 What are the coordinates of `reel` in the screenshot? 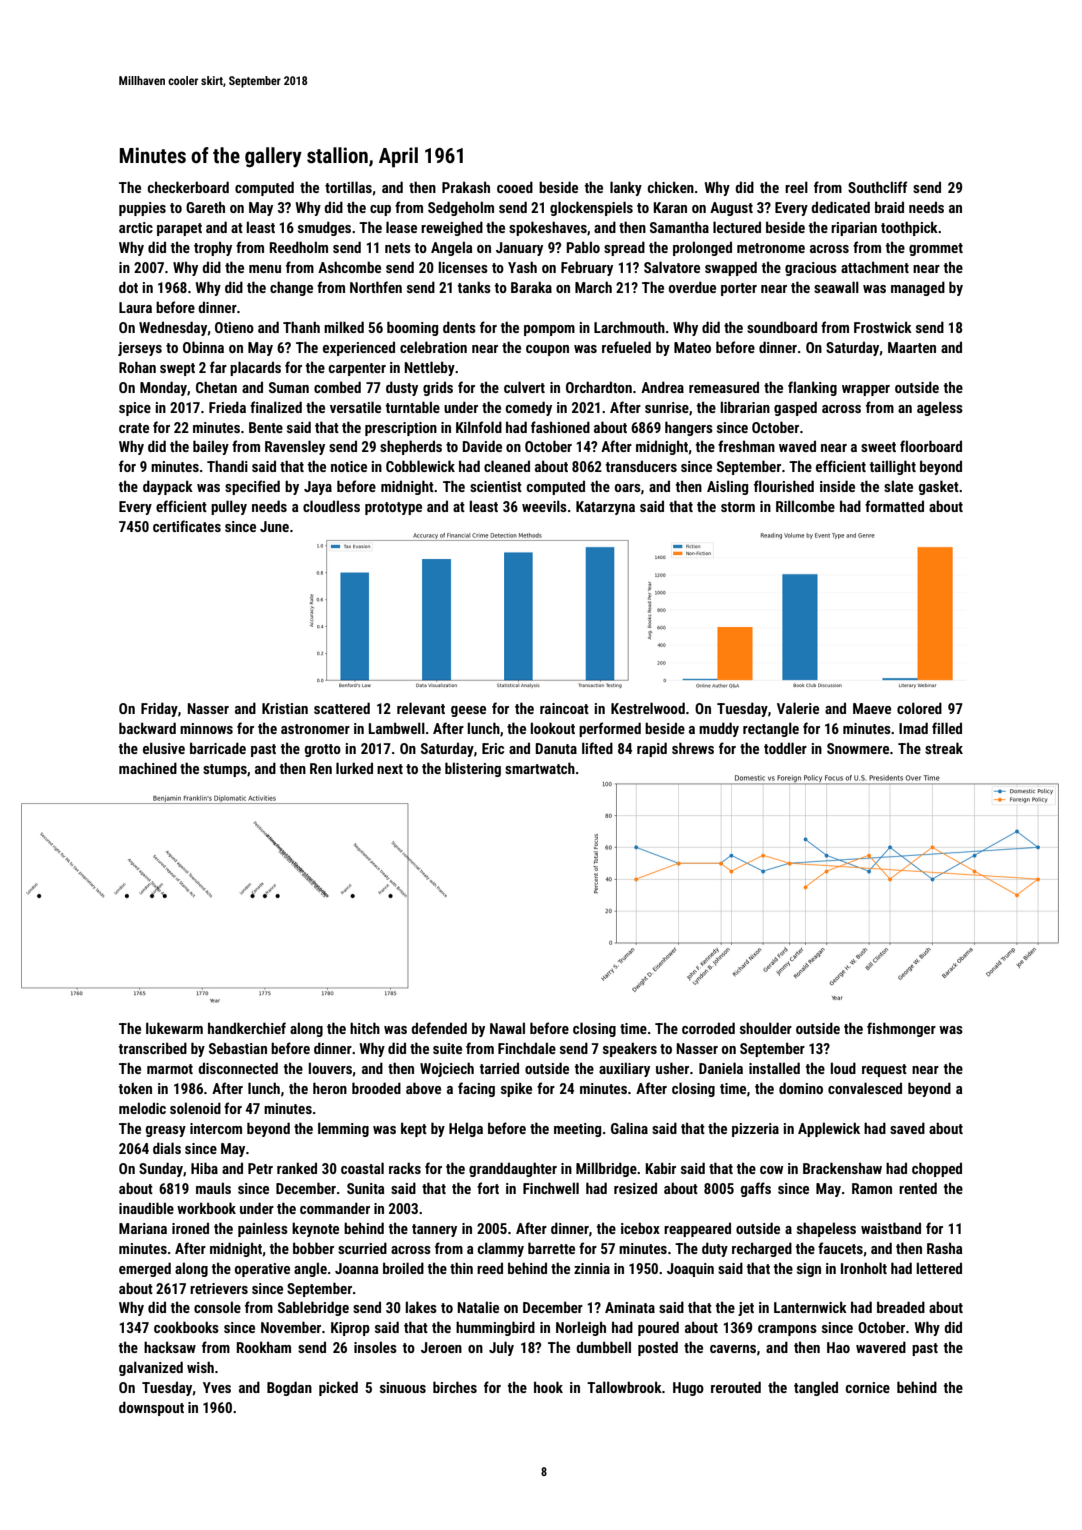 It's located at (796, 187).
